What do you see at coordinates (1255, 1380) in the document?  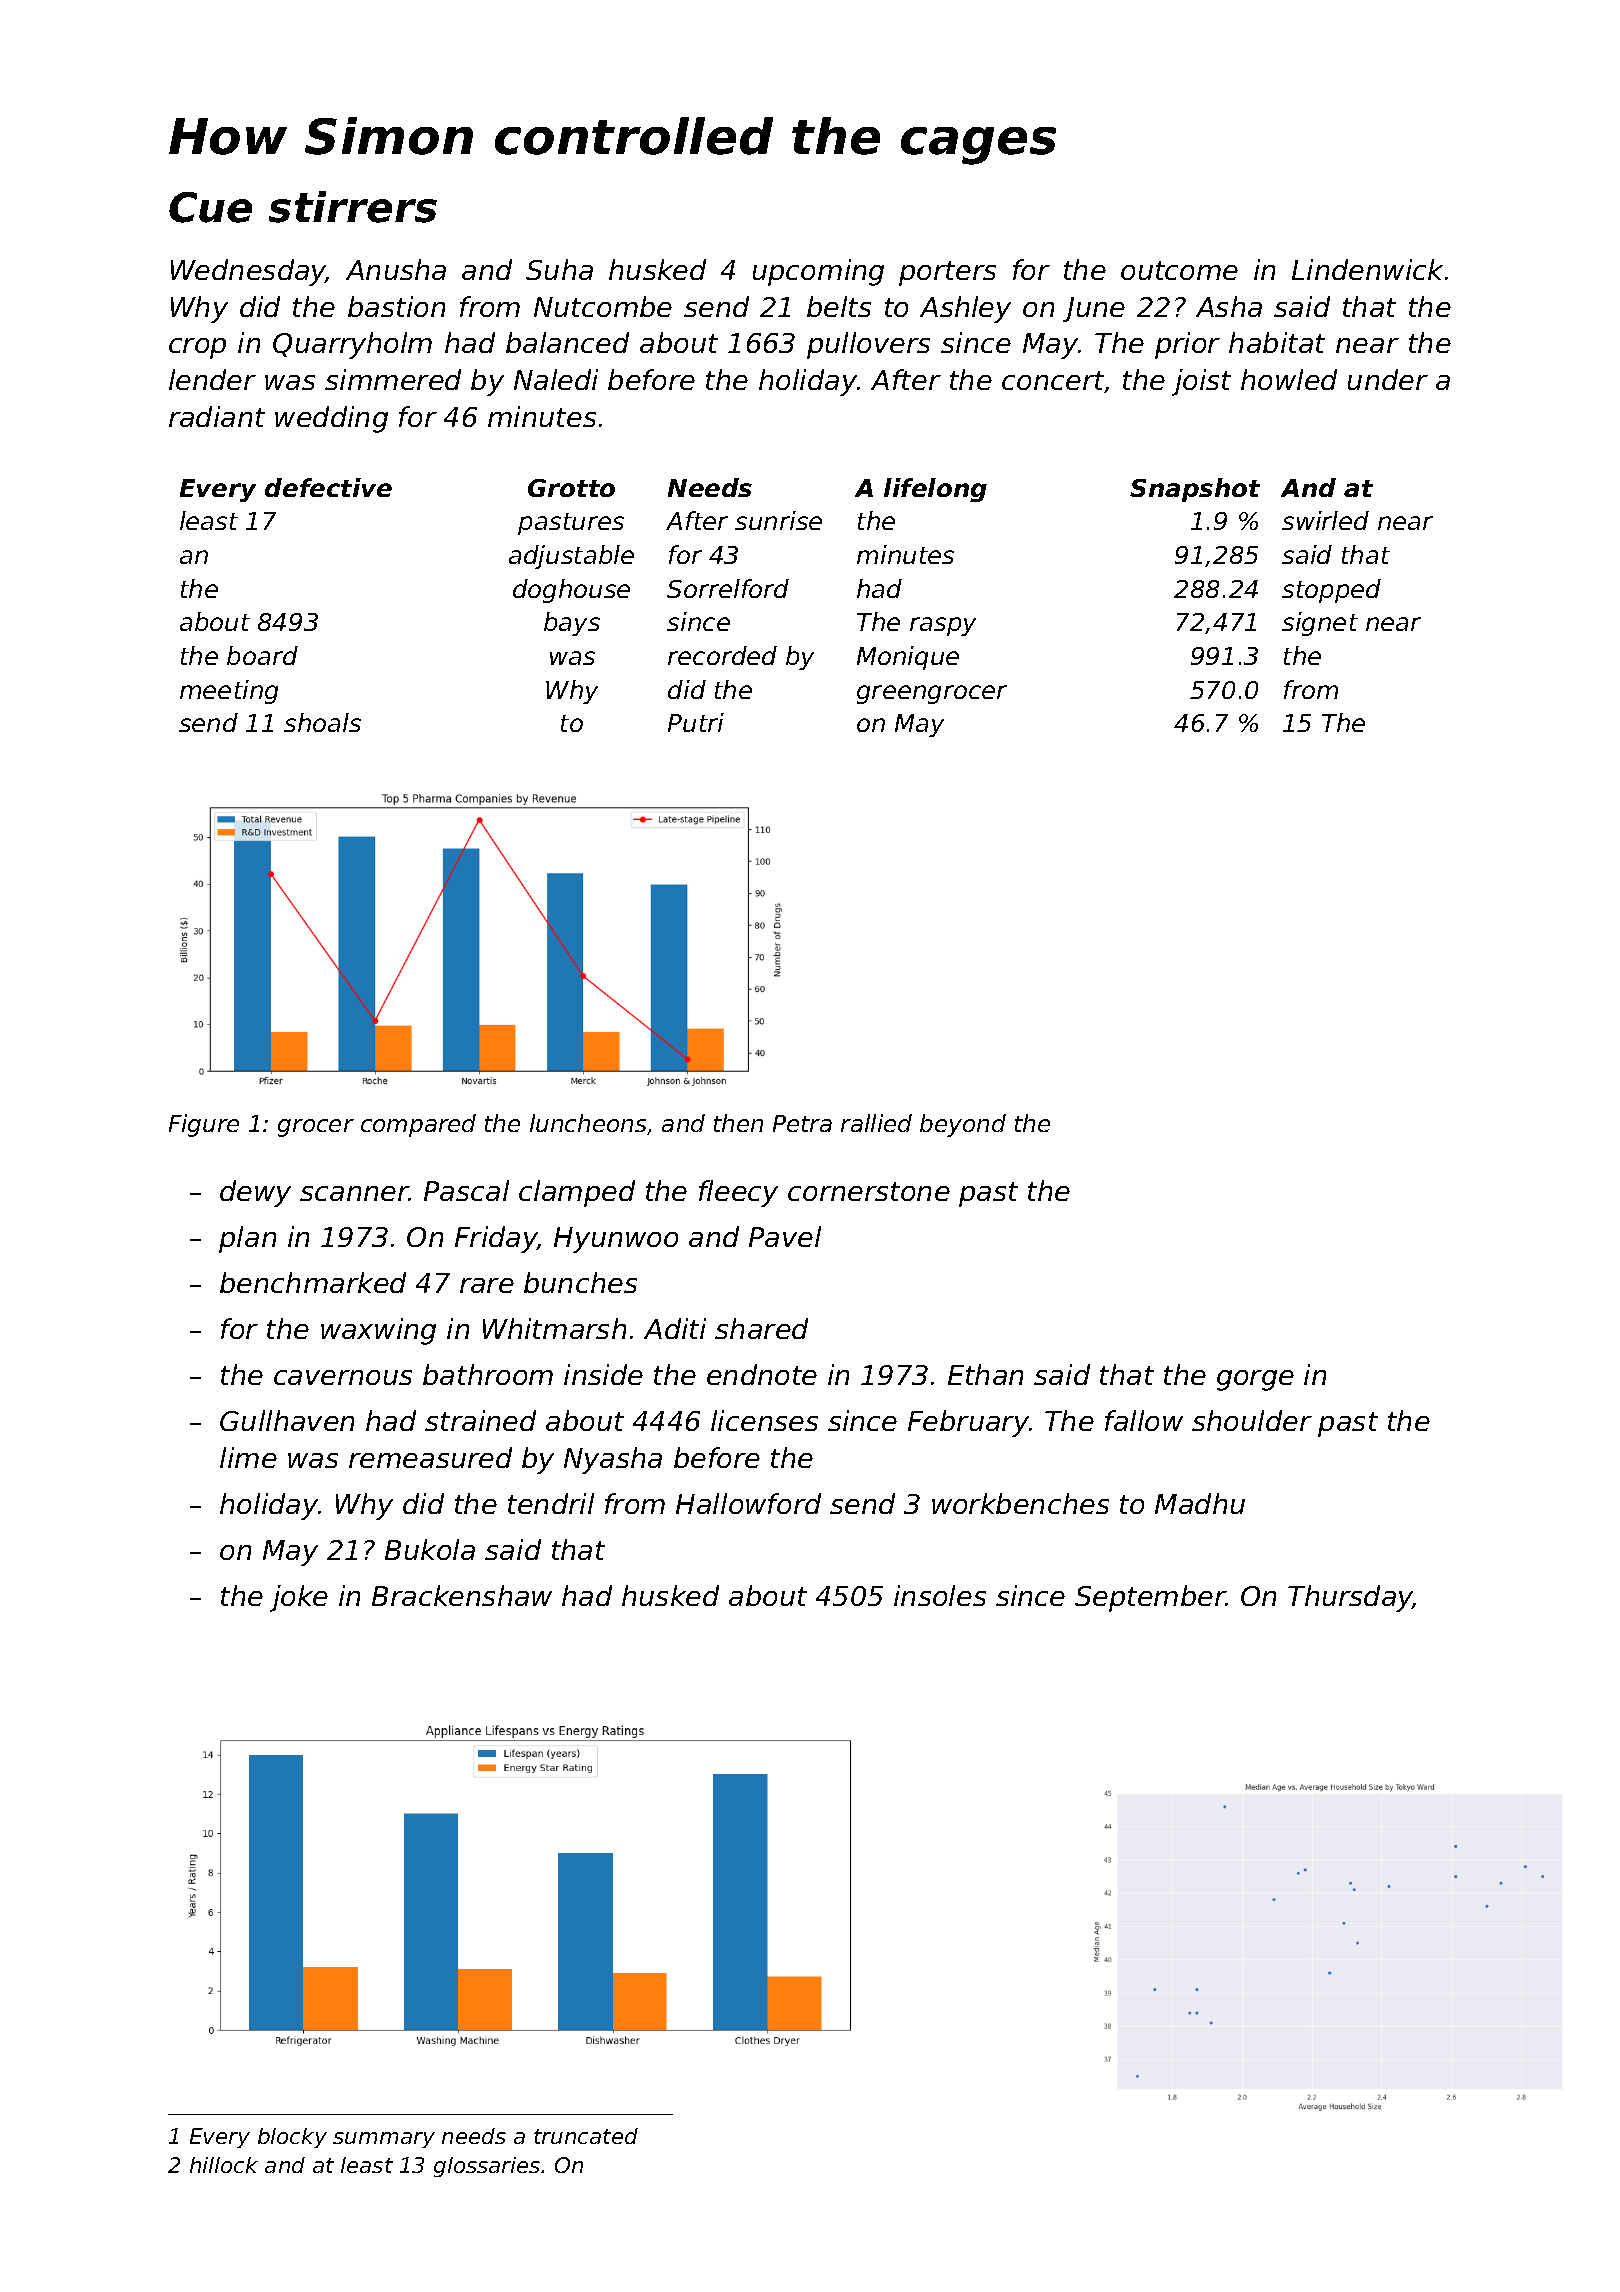 I see `gorge` at bounding box center [1255, 1380].
